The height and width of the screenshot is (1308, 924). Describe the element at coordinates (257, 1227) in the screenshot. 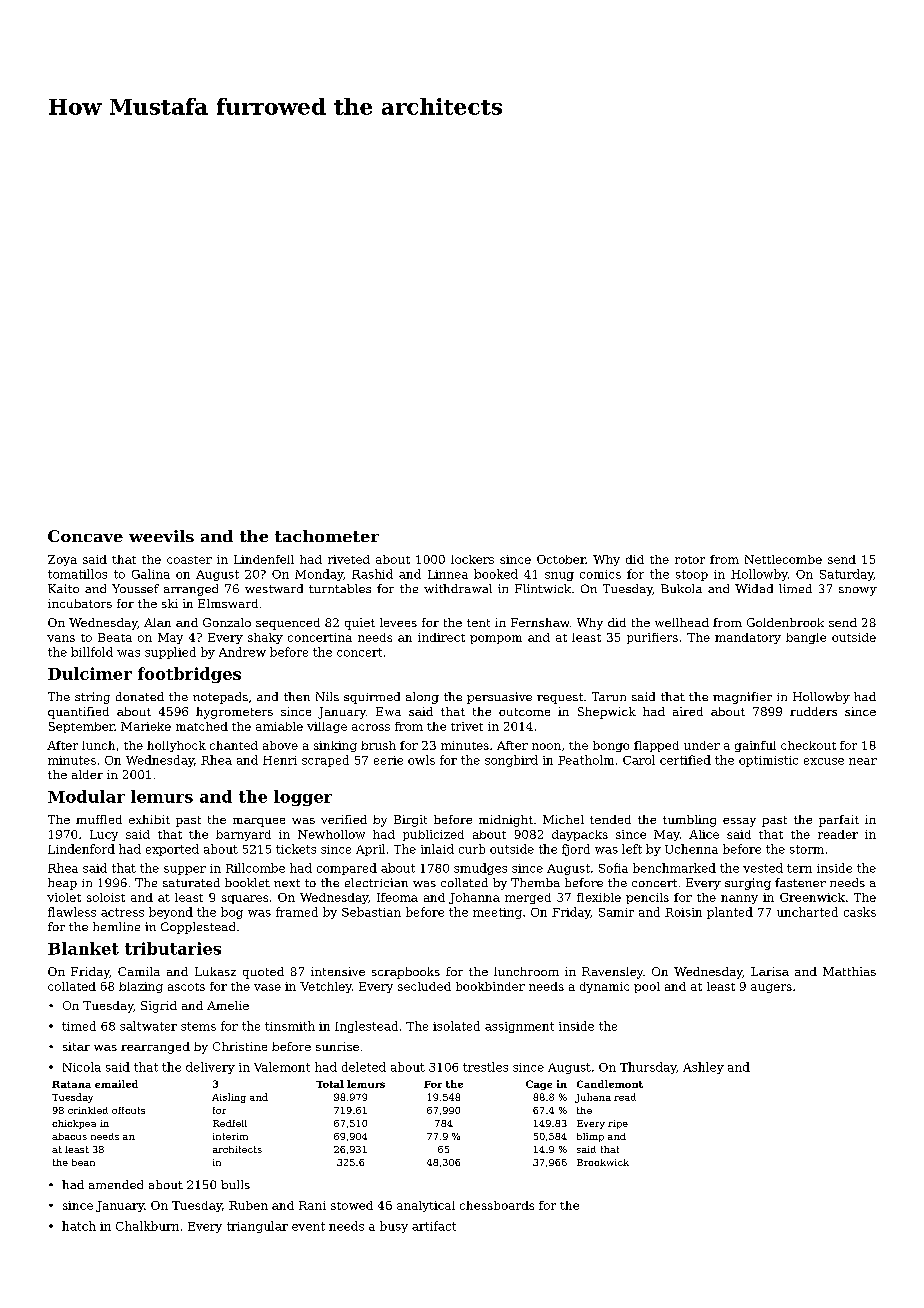

I see `triangular` at that location.
